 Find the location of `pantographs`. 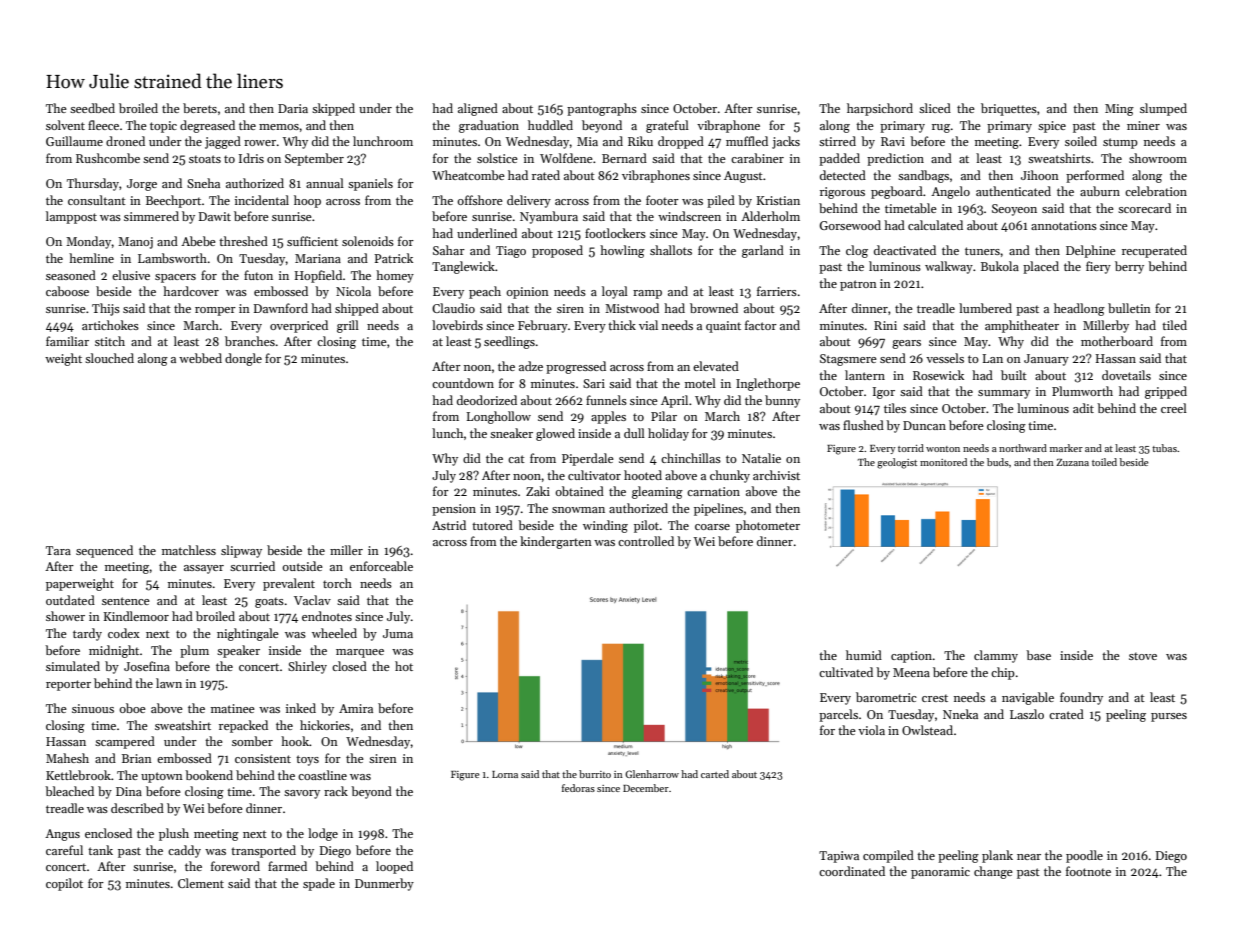

pantographs is located at coordinates (602, 109).
